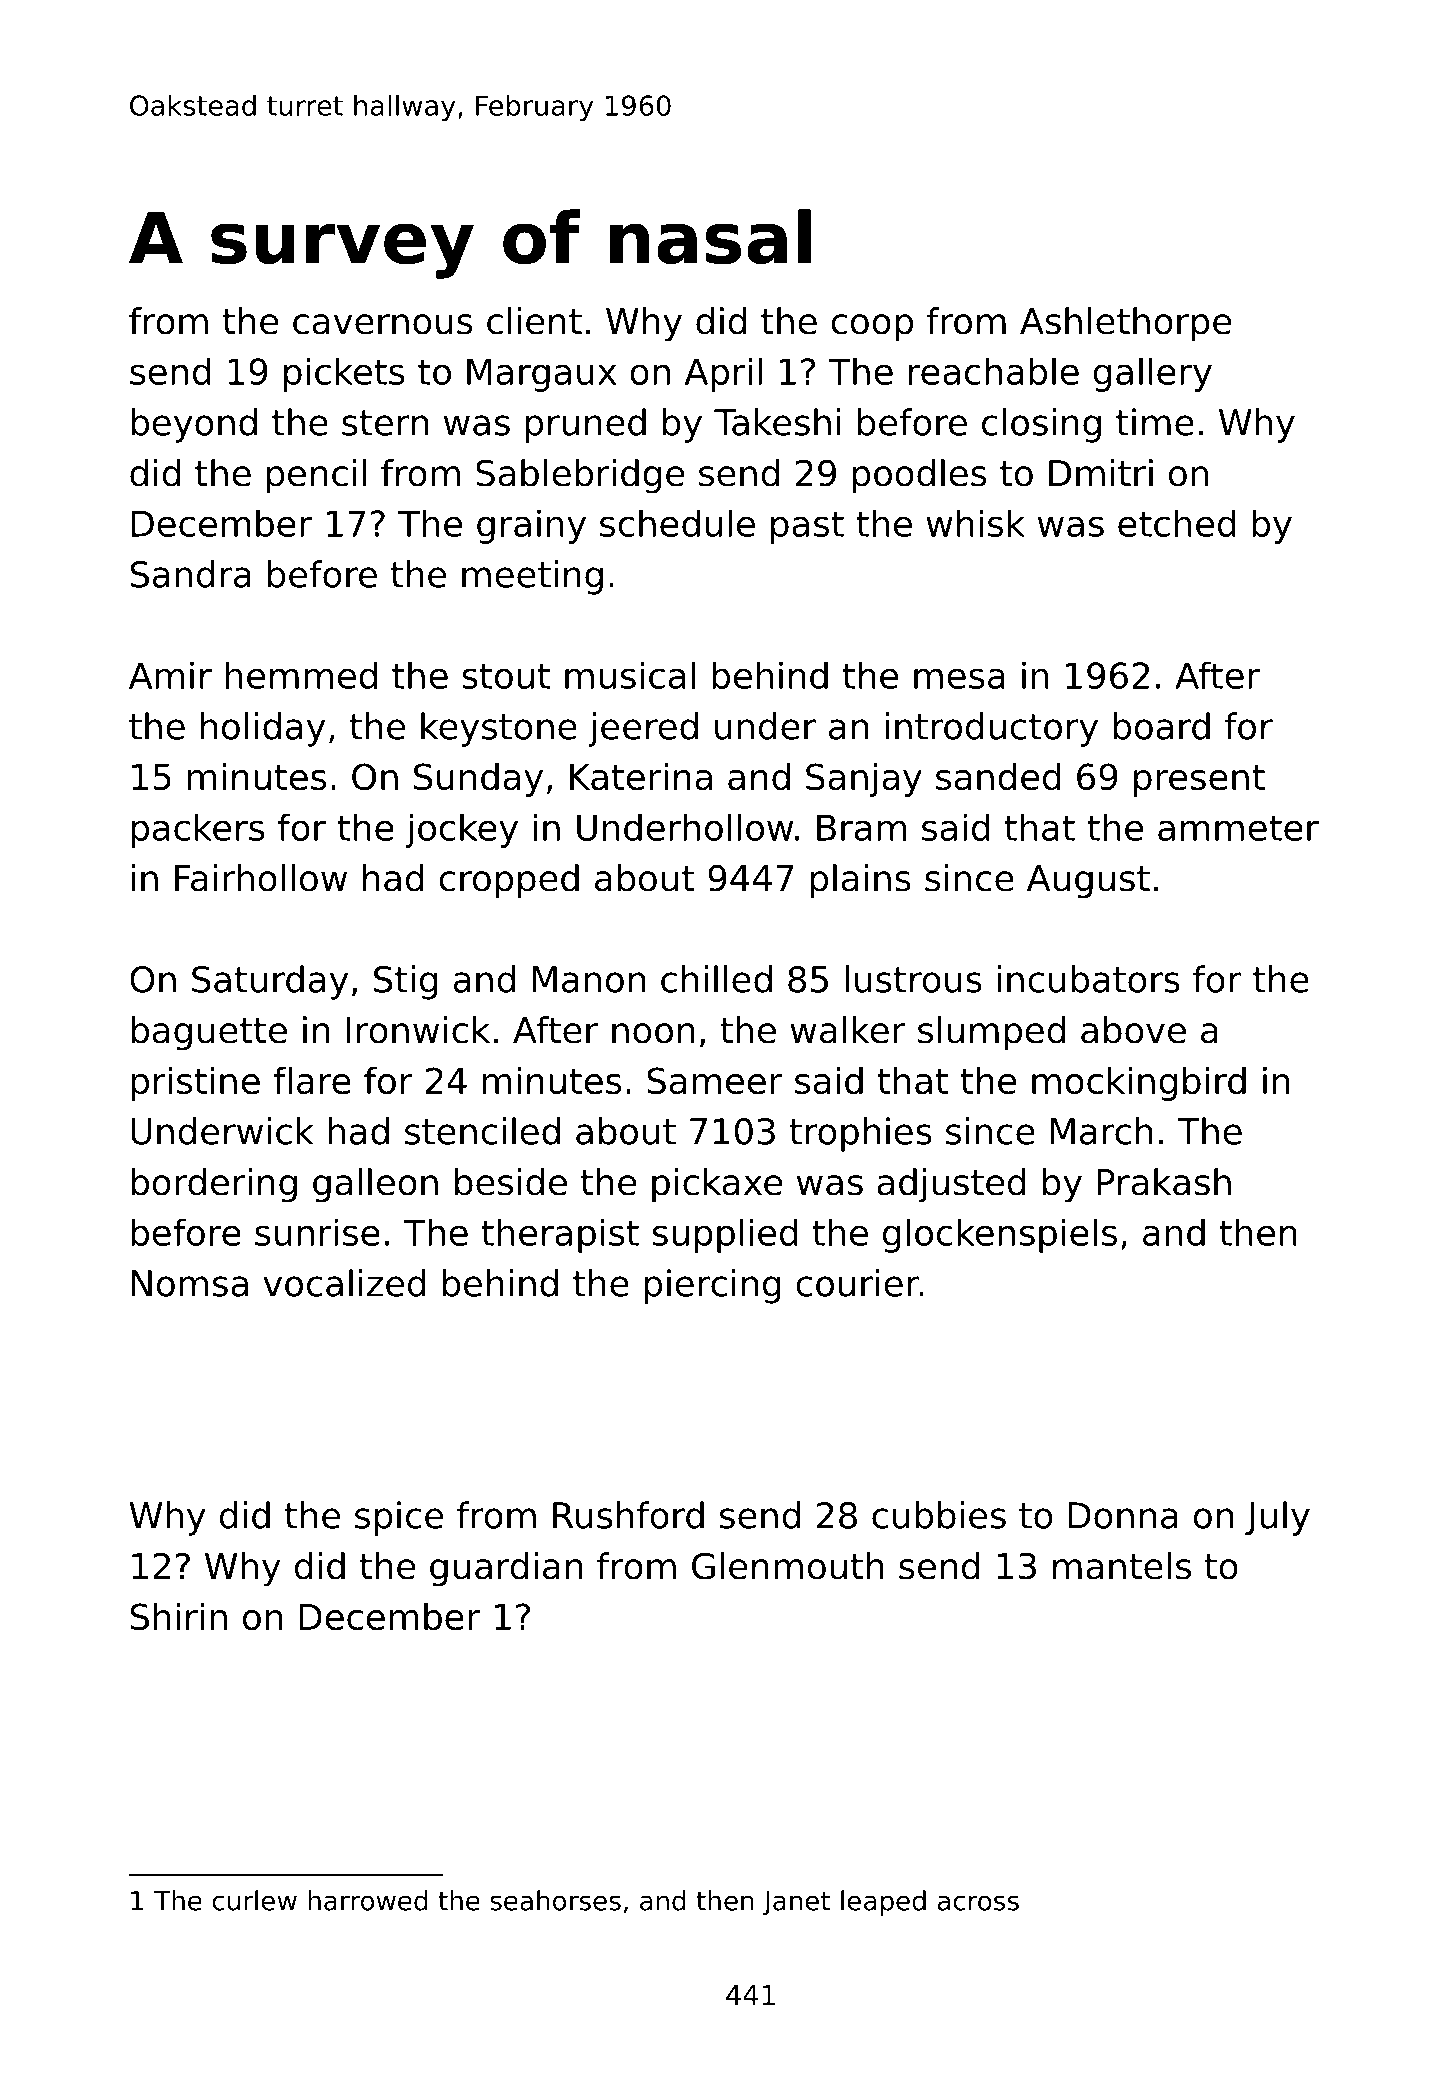 The height and width of the document is (2100, 1450). Describe the element at coordinates (864, 780) in the document. I see `Sanjay` at that location.
